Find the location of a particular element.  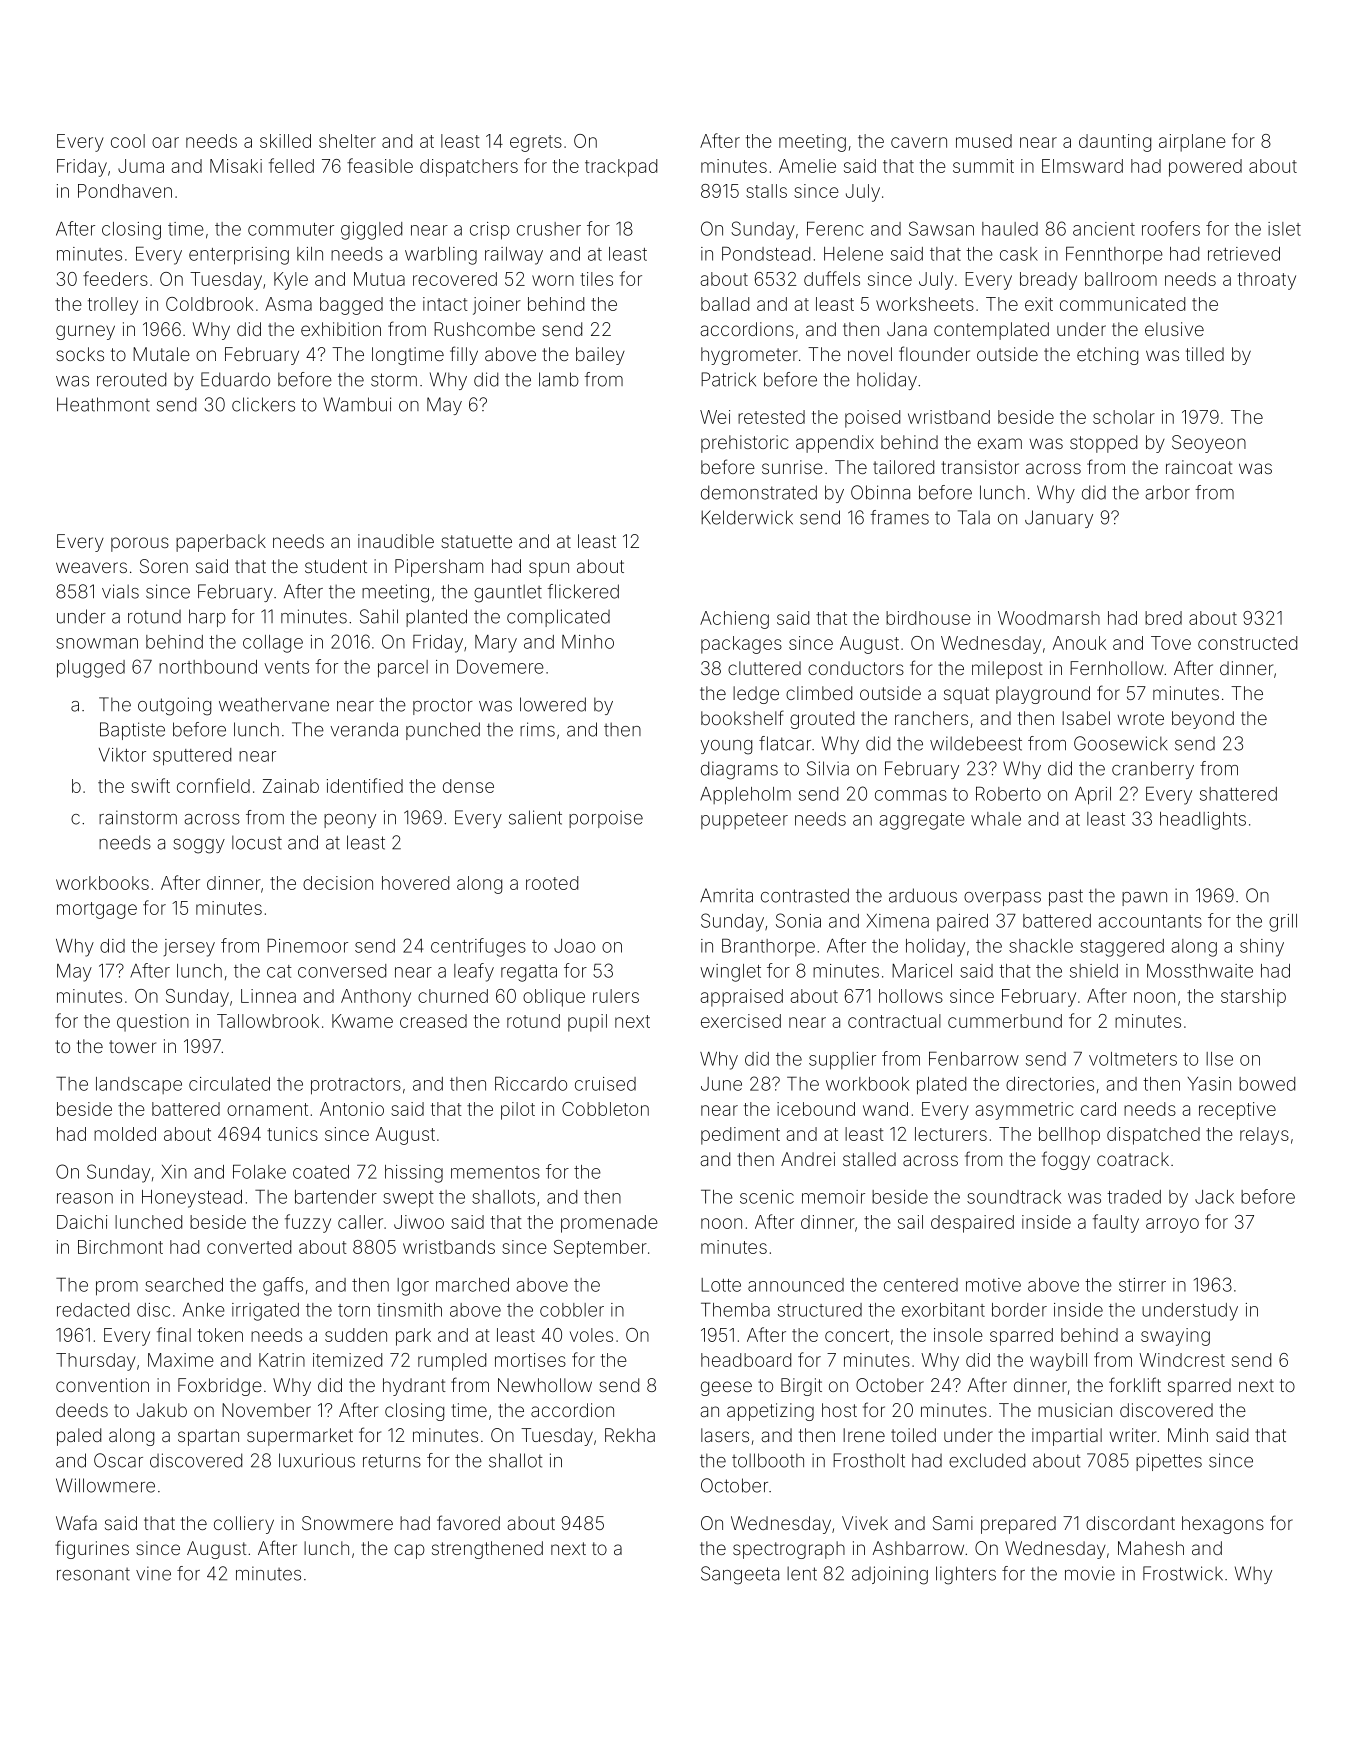

Sawsan is located at coordinates (941, 228).
